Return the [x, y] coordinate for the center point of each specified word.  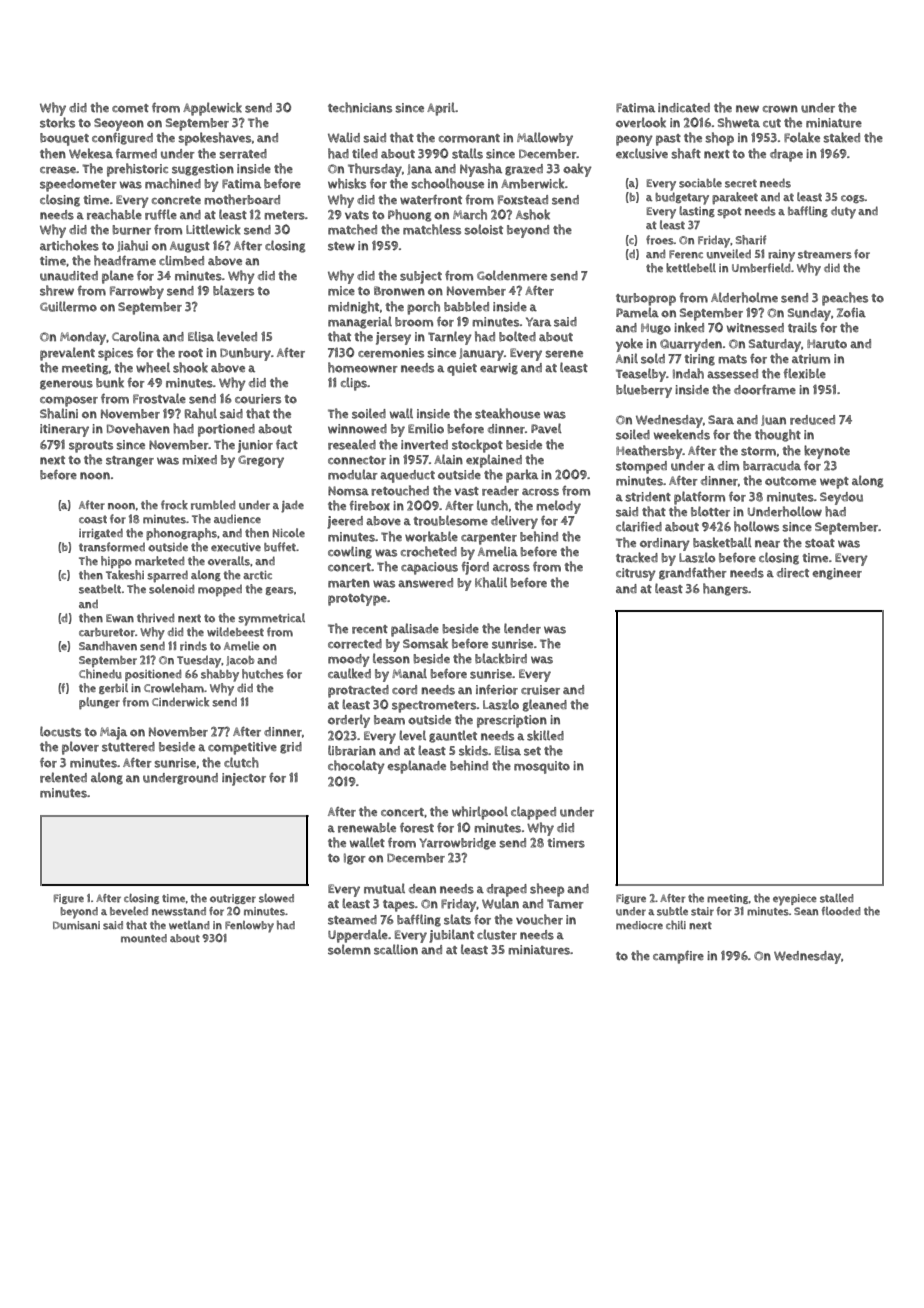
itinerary [64, 430]
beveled [129, 911]
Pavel [546, 428]
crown [780, 109]
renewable [367, 827]
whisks [347, 183]
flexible [804, 373]
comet [130, 108]
